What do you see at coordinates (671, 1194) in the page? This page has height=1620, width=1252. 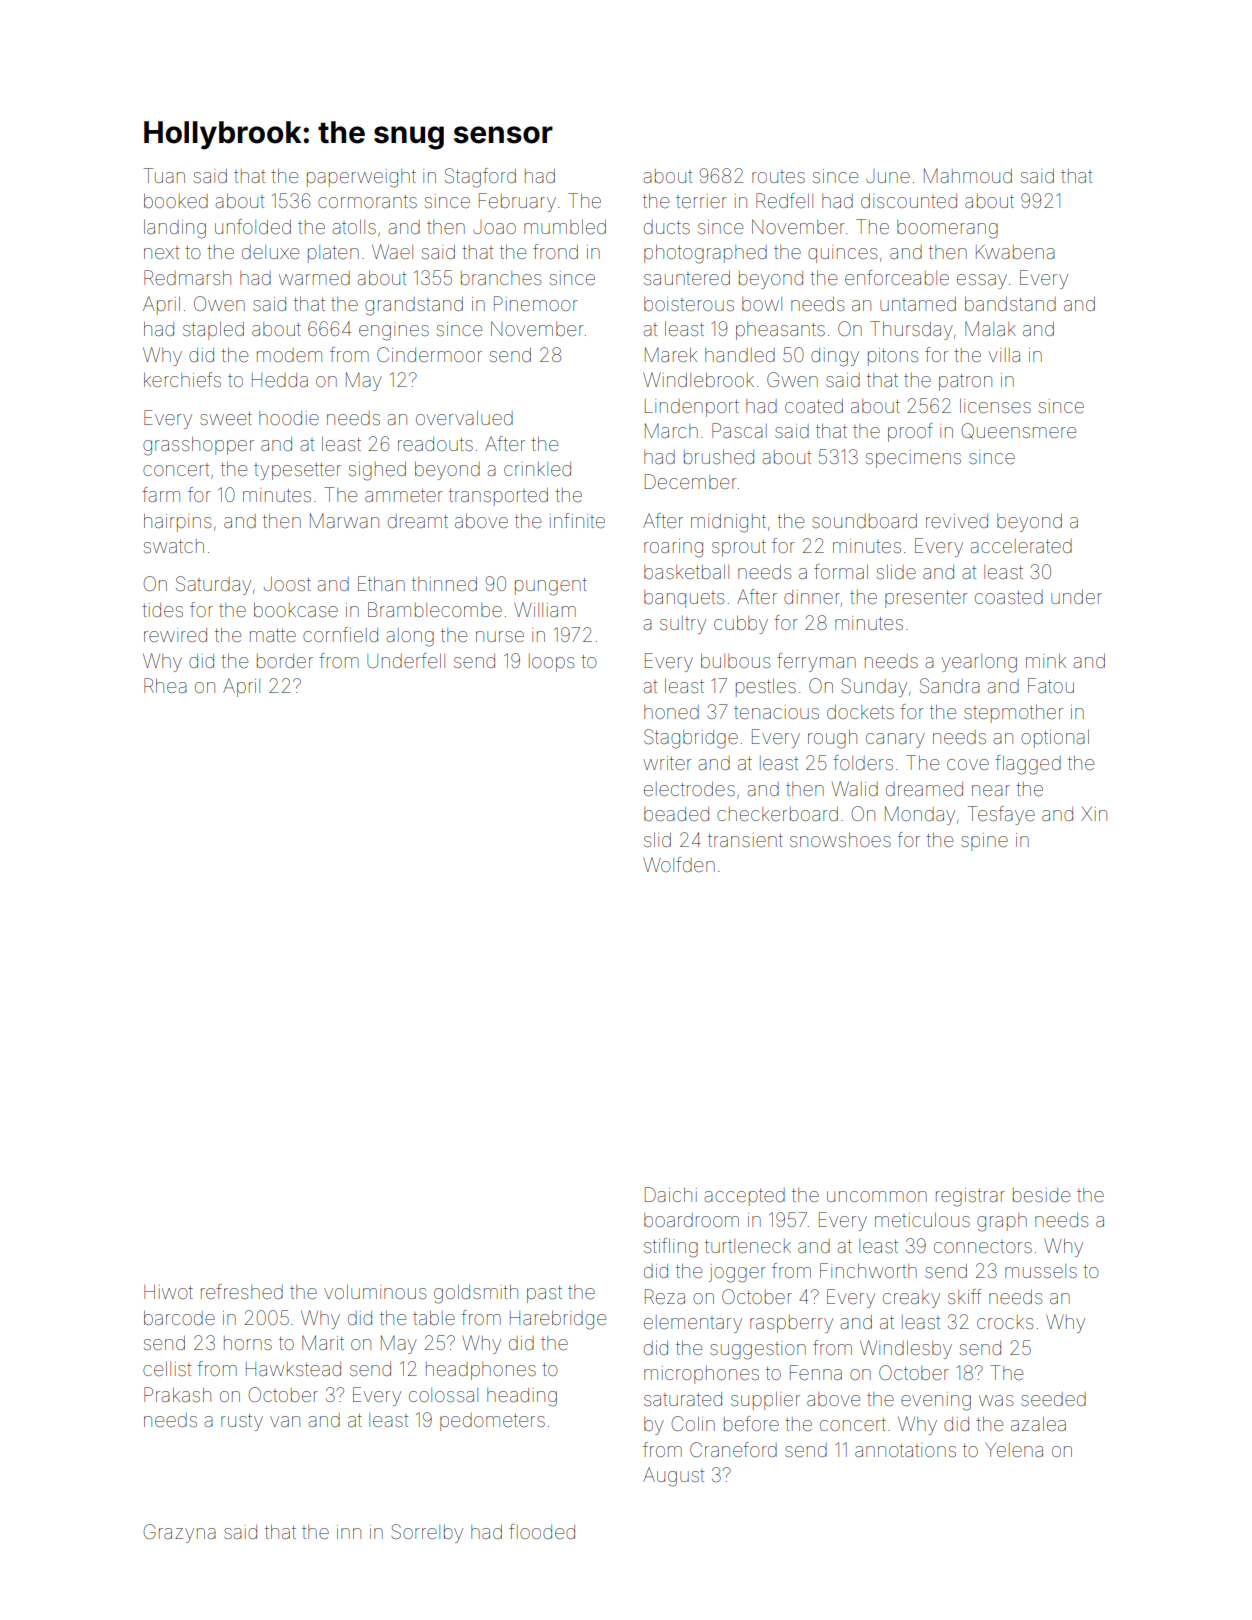 I see `Daichi` at bounding box center [671, 1194].
